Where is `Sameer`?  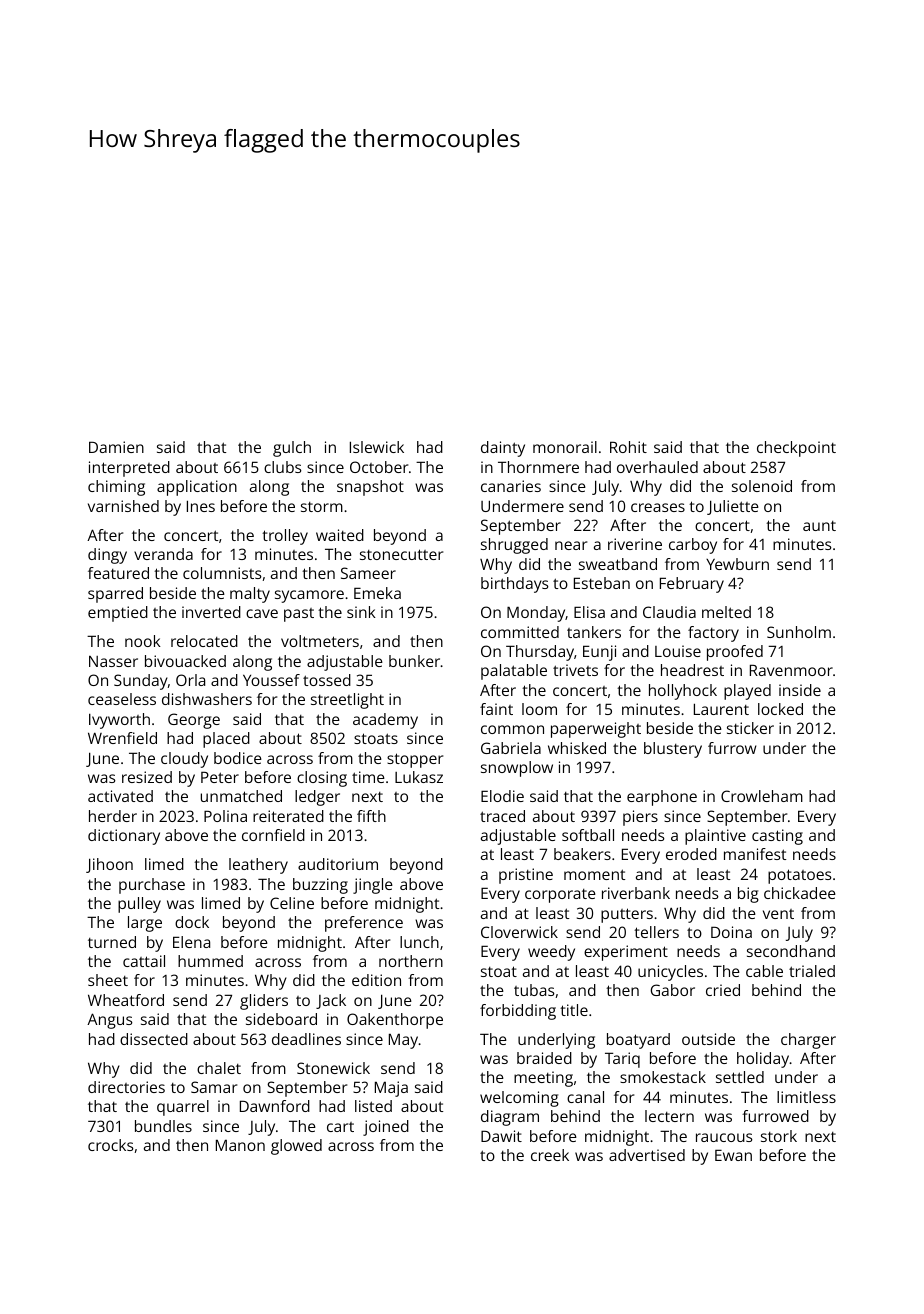 Sameer is located at coordinates (368, 573).
